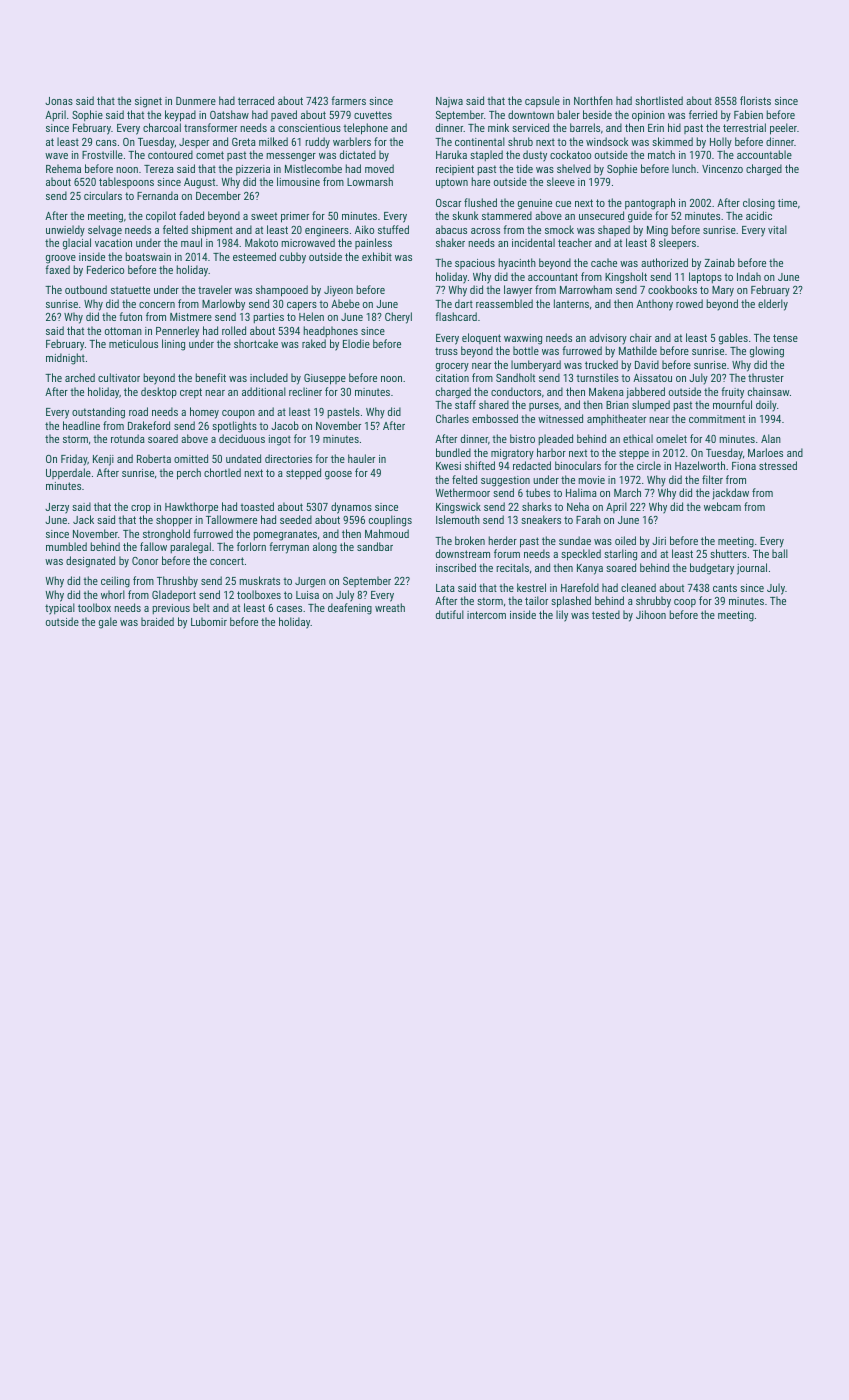  I want to click on Najwa, so click(449, 102).
